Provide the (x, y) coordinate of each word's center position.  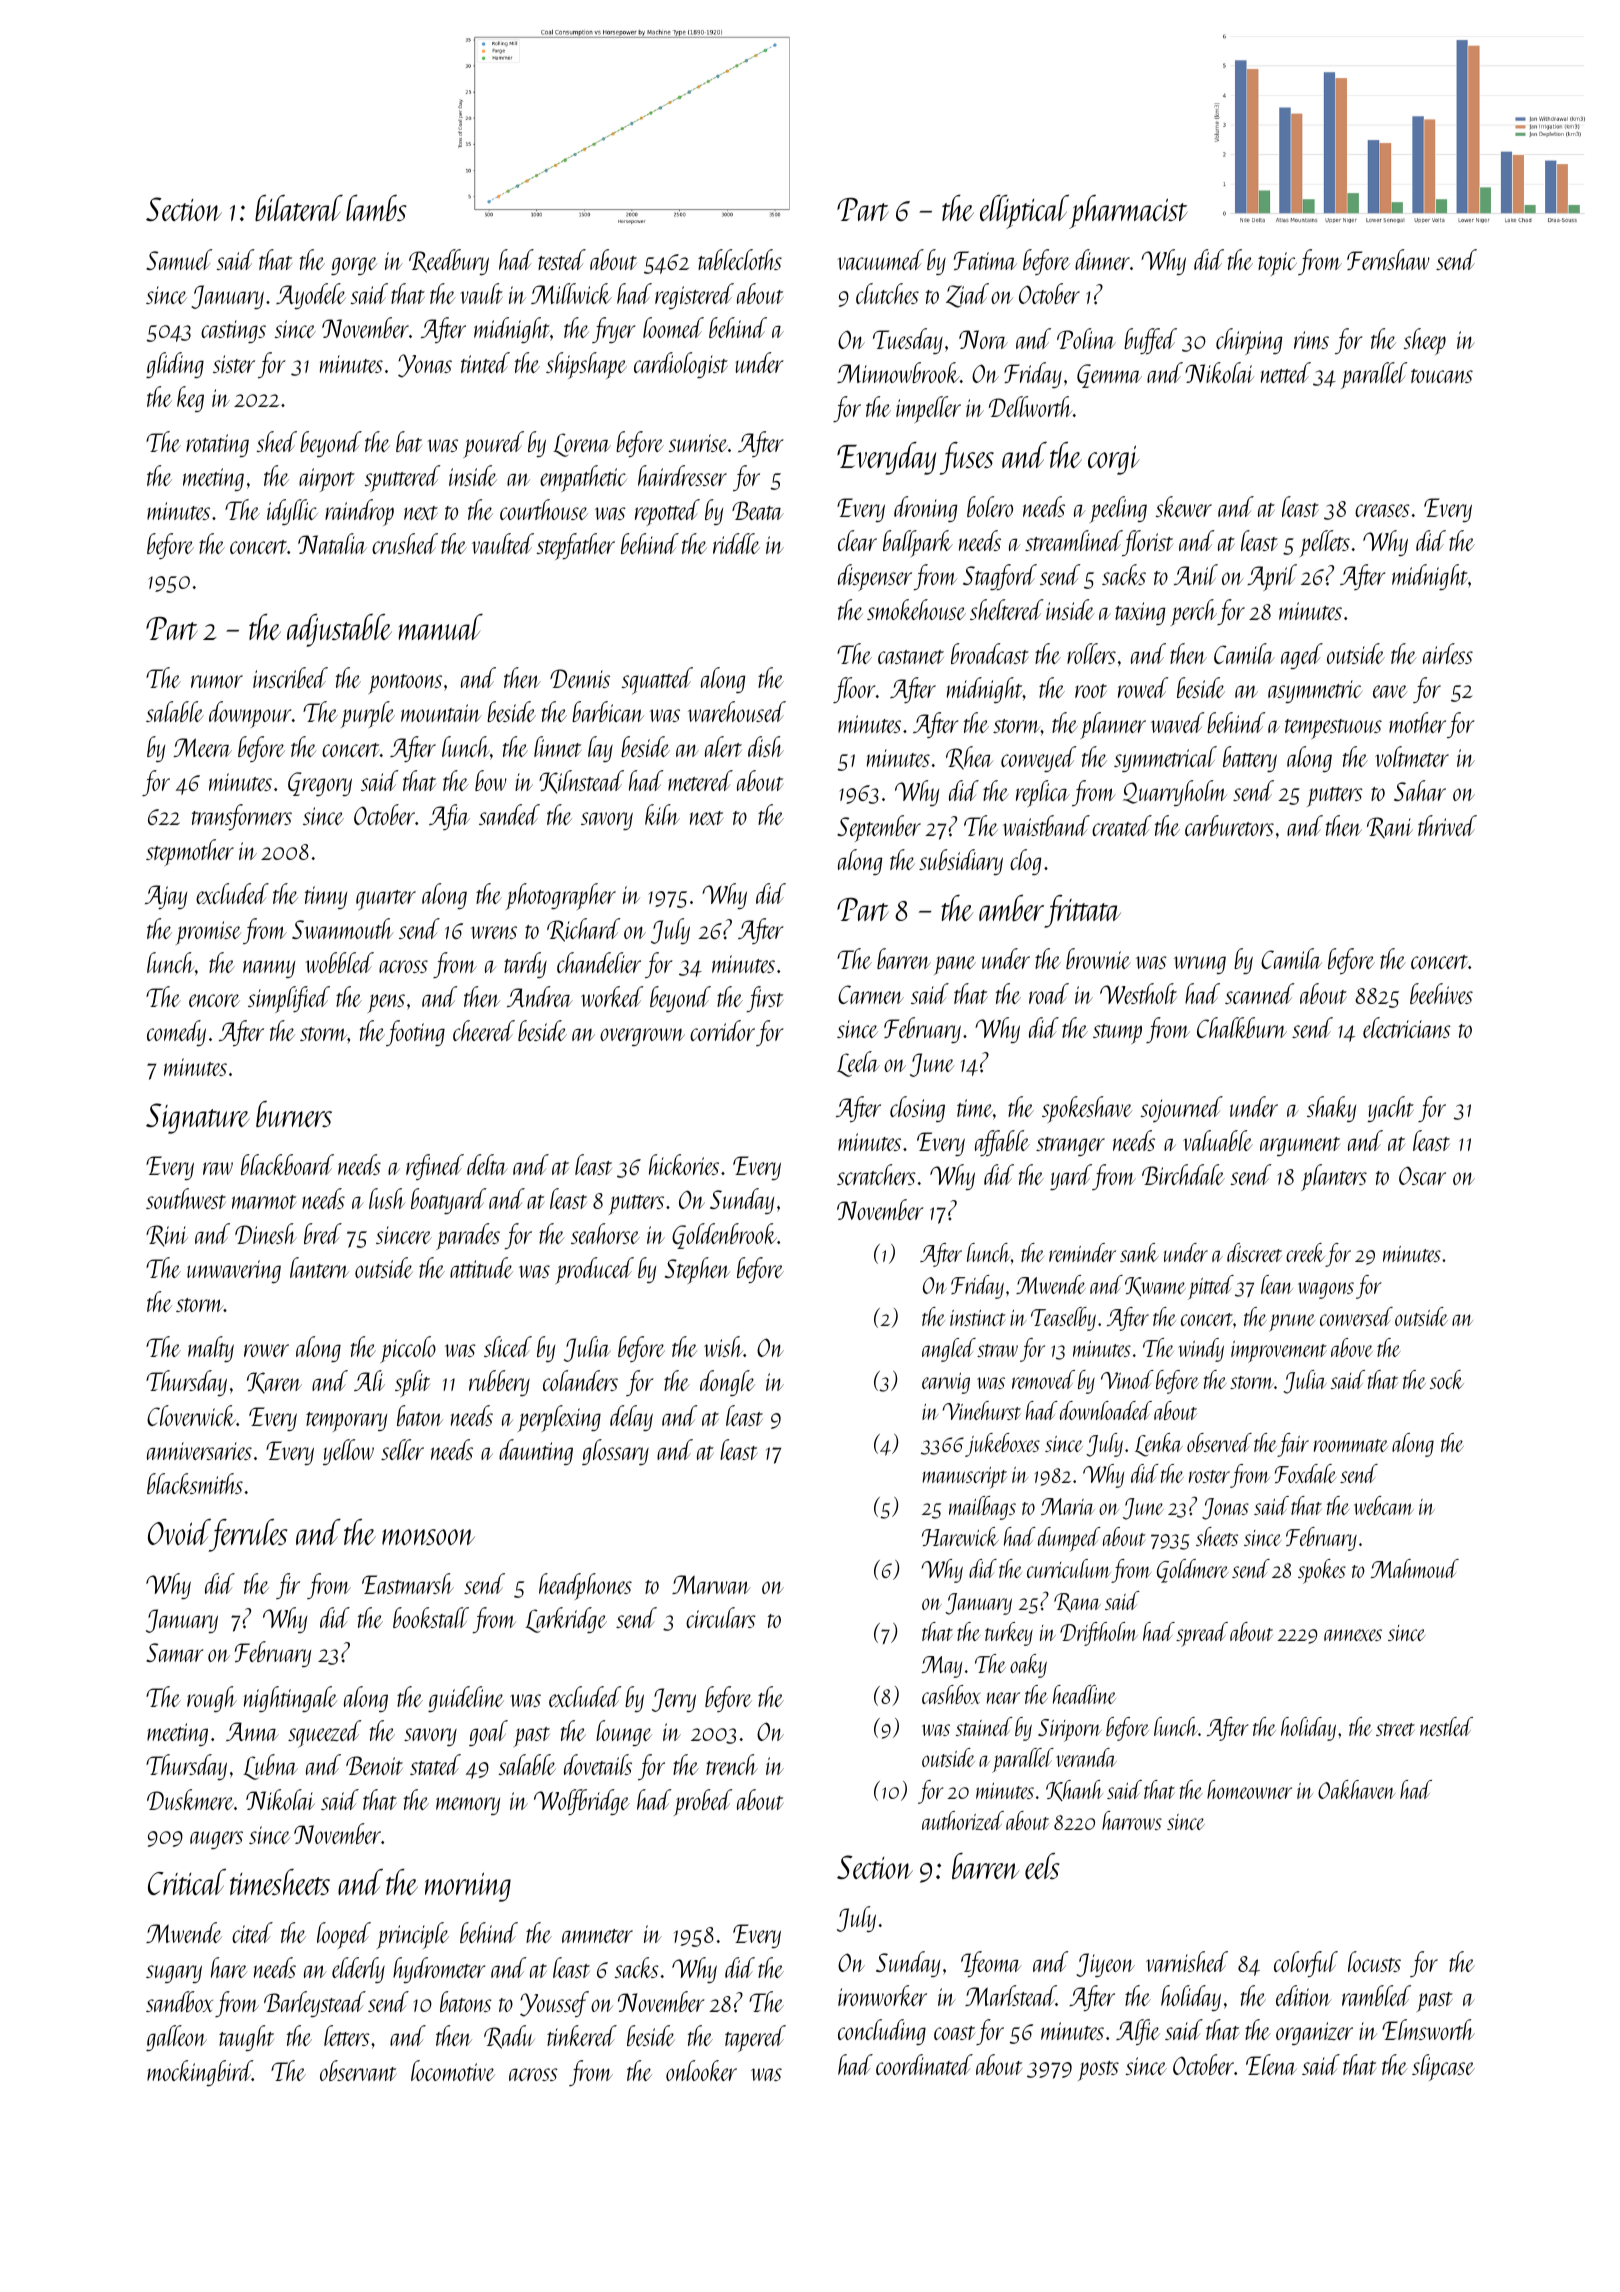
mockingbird (199, 2073)
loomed (673, 327)
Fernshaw (1388, 259)
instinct (978, 1318)
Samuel (179, 259)
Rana (1077, 1602)
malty (211, 1349)
